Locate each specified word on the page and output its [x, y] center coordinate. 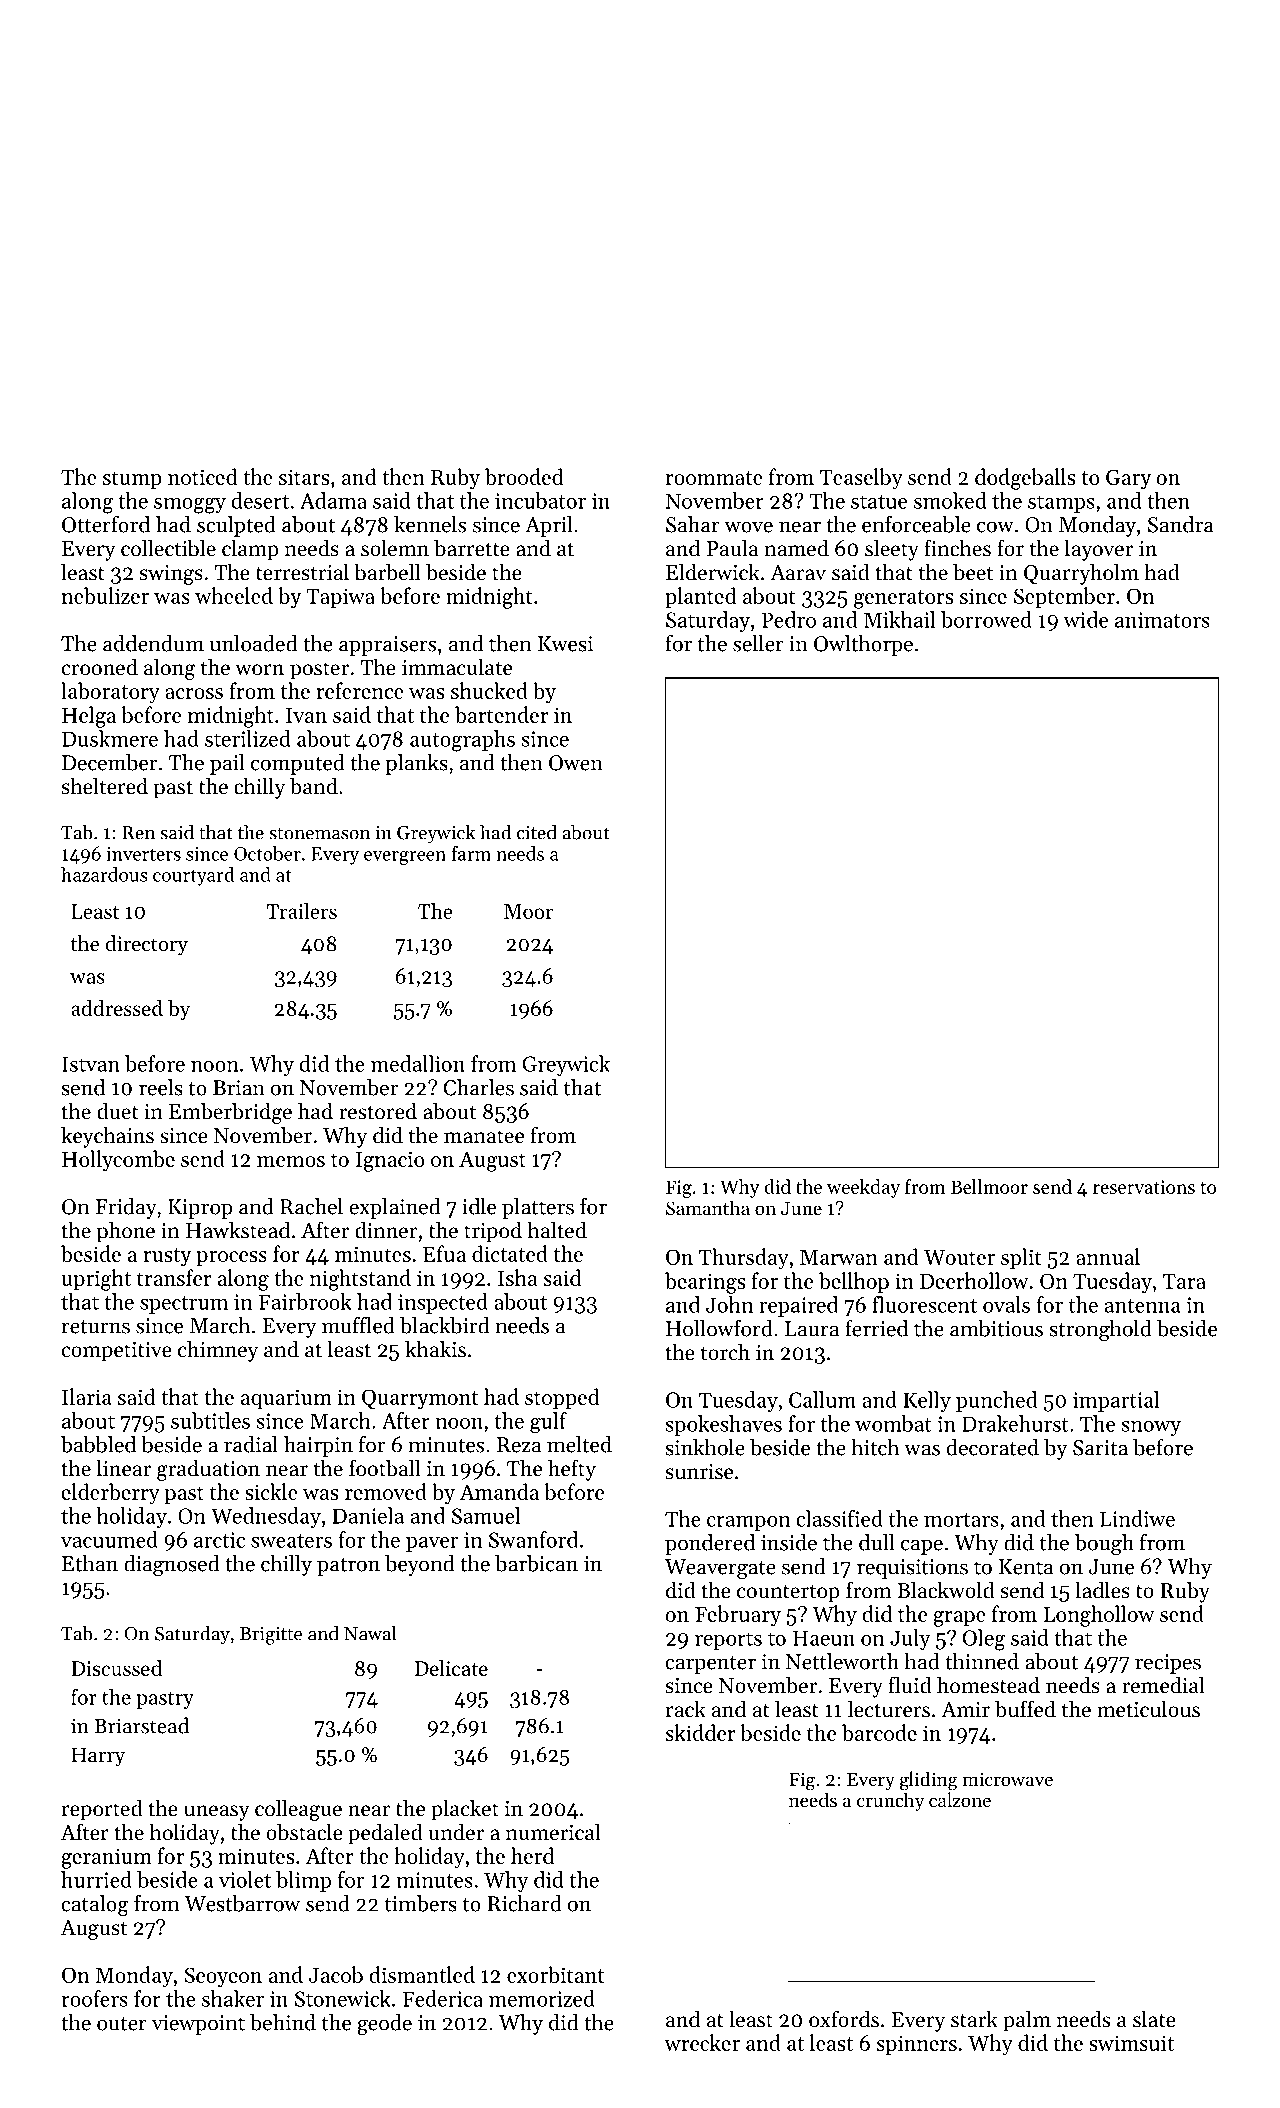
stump [132, 480]
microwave [1007, 1779]
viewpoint [198, 2025]
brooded [524, 476]
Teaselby [861, 479]
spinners [917, 2045]
